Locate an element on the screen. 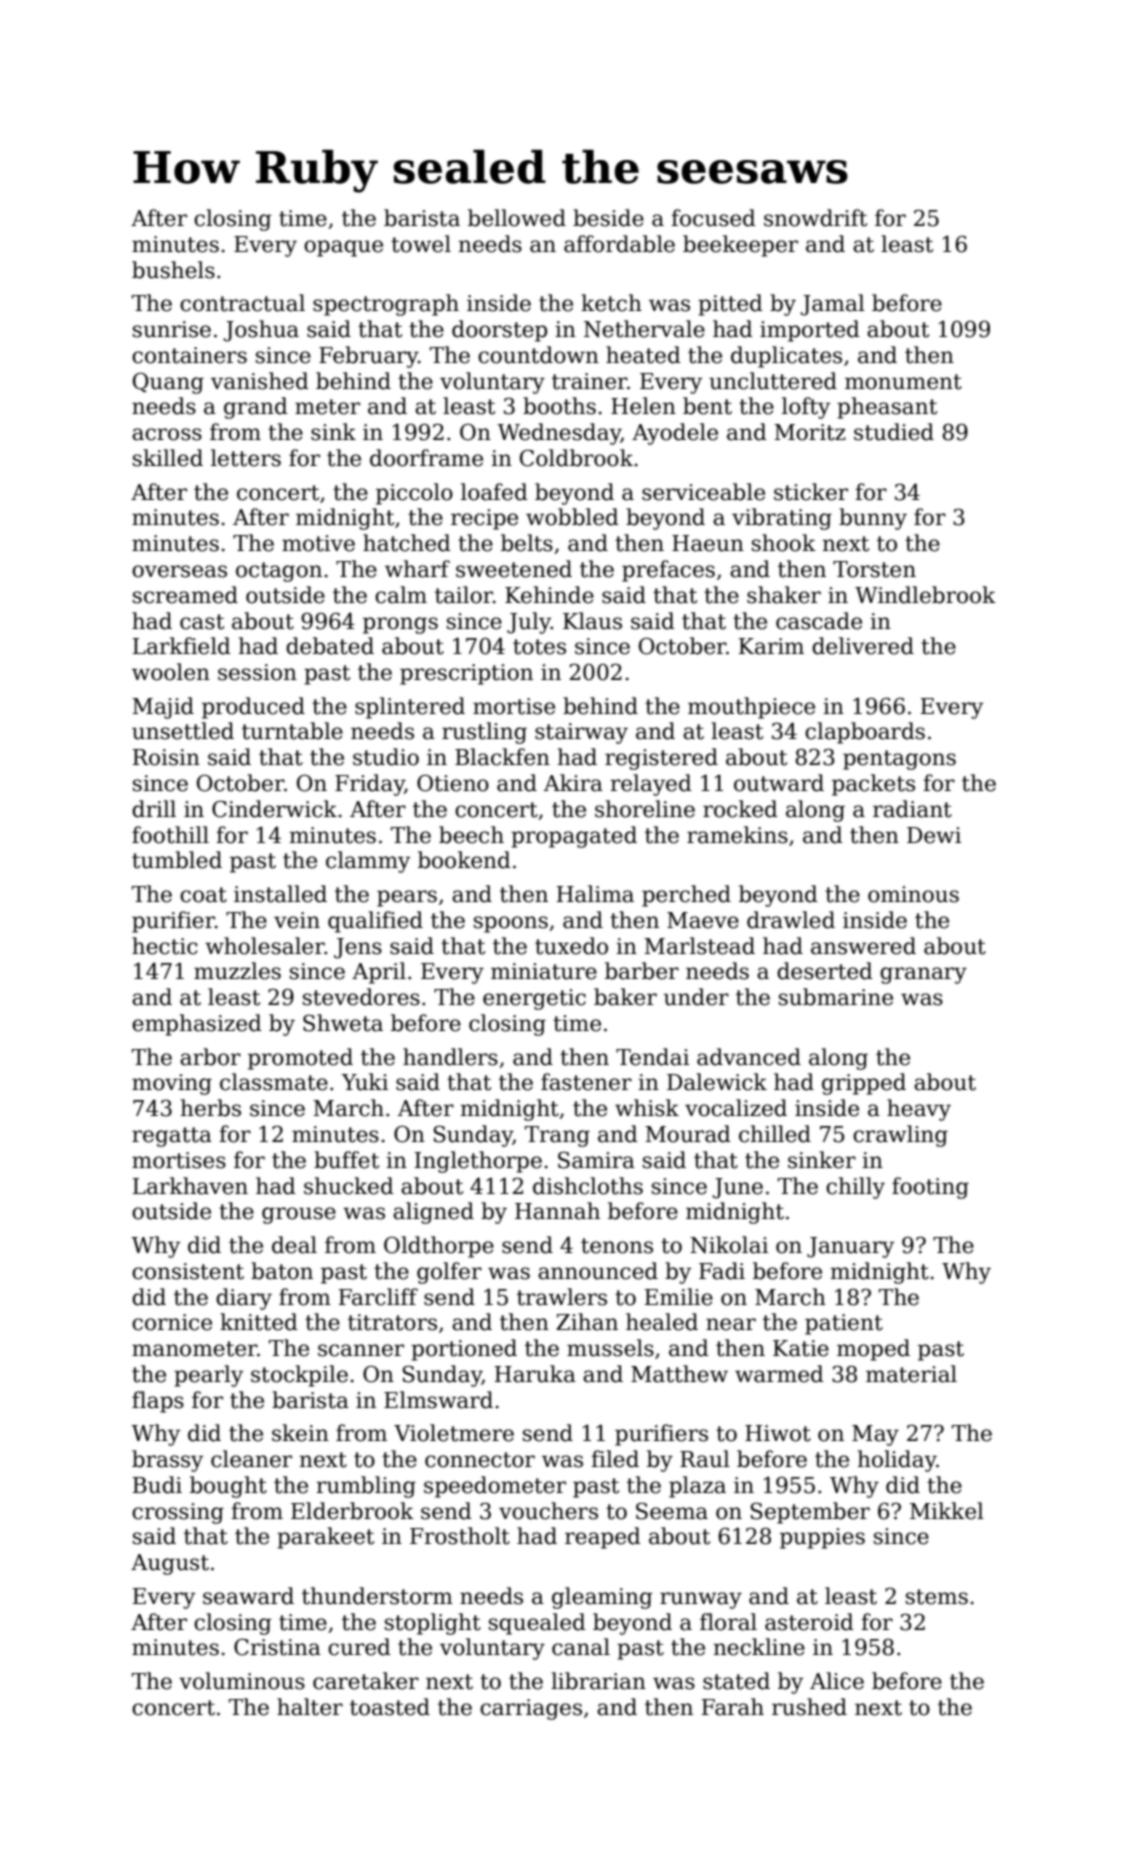 The image size is (1129, 1860). snowdrift is located at coordinates (815, 218).
